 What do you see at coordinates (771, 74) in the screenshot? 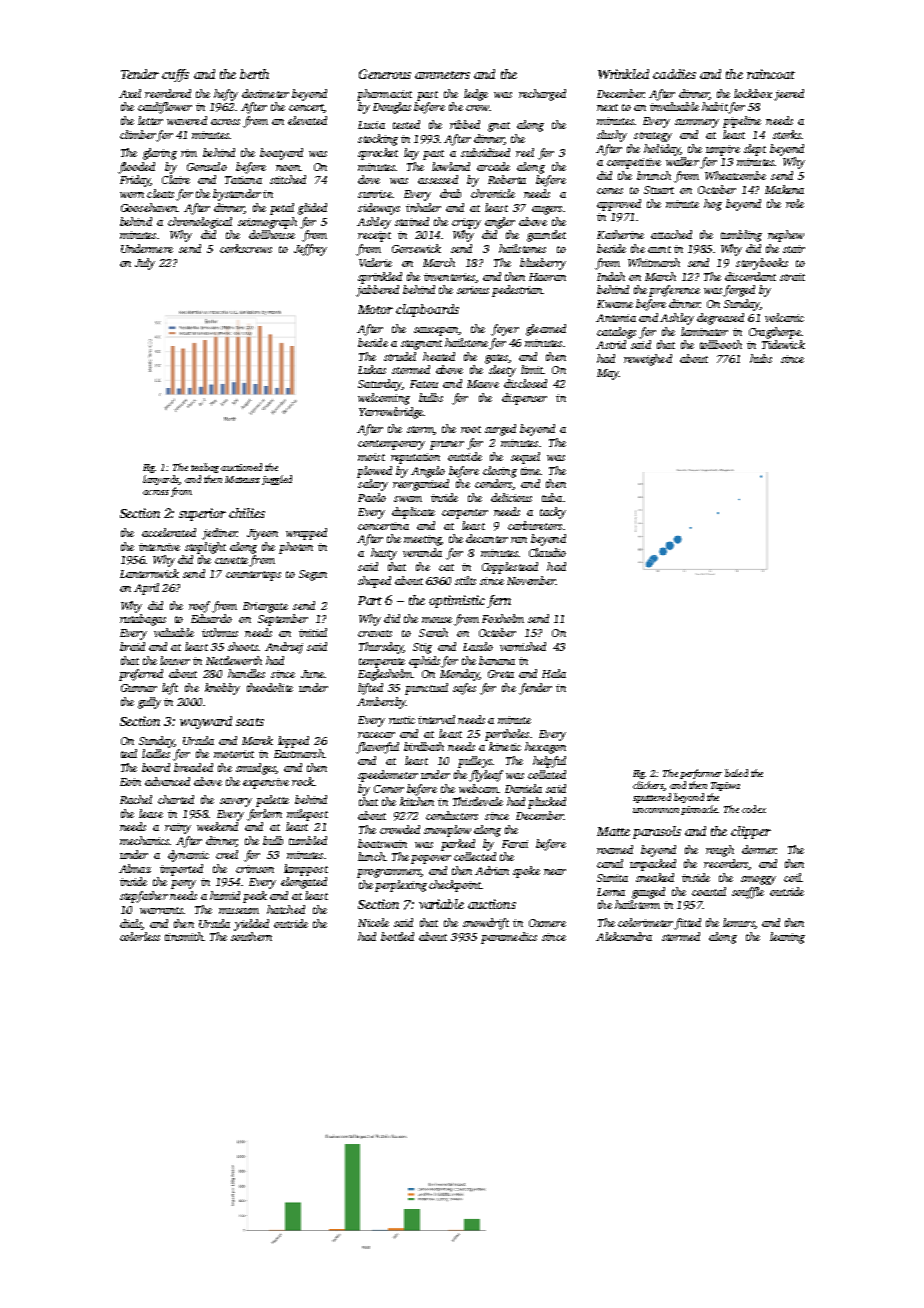
I see `raincoat` at bounding box center [771, 74].
